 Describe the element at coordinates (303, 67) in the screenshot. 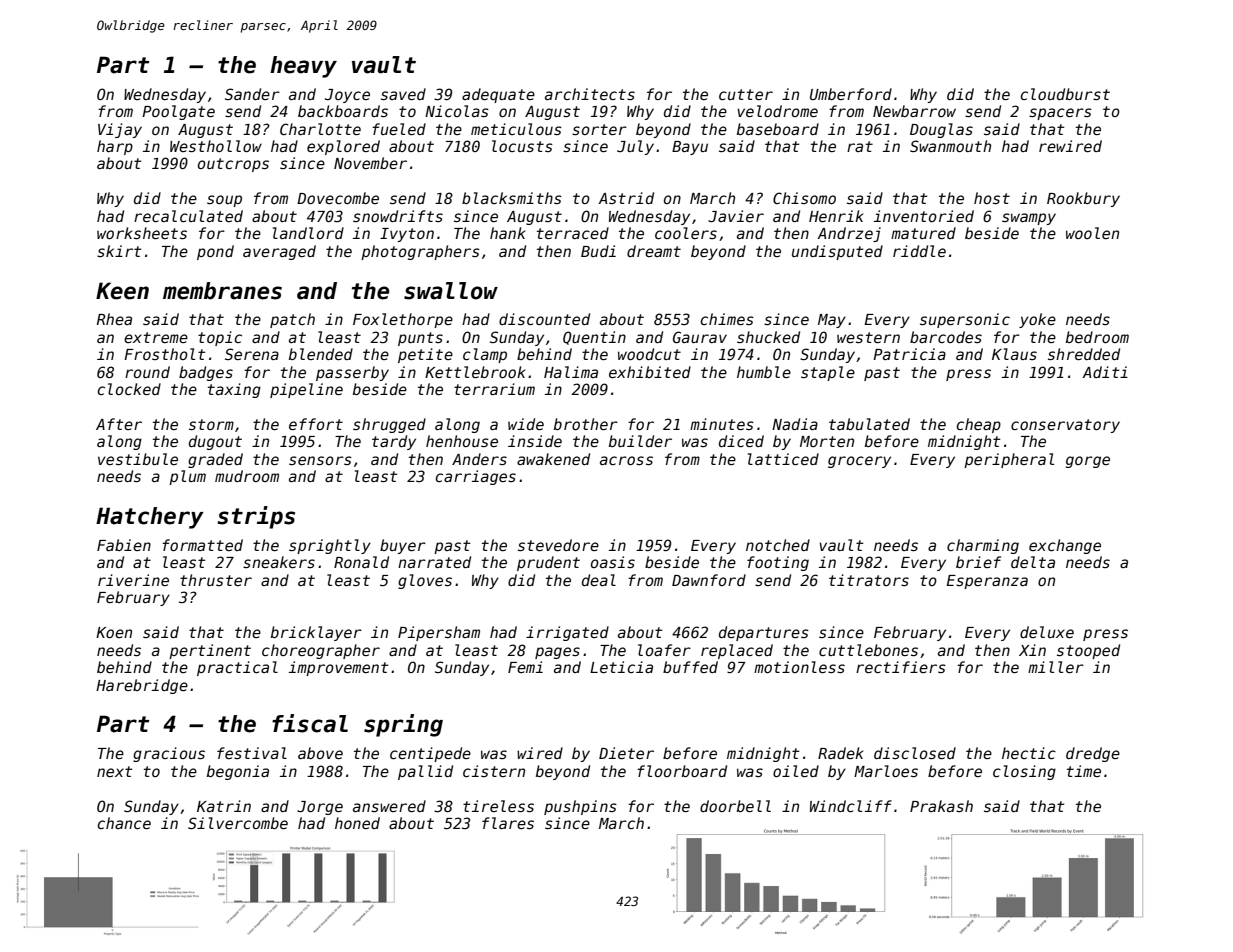

I see `heavy` at that location.
